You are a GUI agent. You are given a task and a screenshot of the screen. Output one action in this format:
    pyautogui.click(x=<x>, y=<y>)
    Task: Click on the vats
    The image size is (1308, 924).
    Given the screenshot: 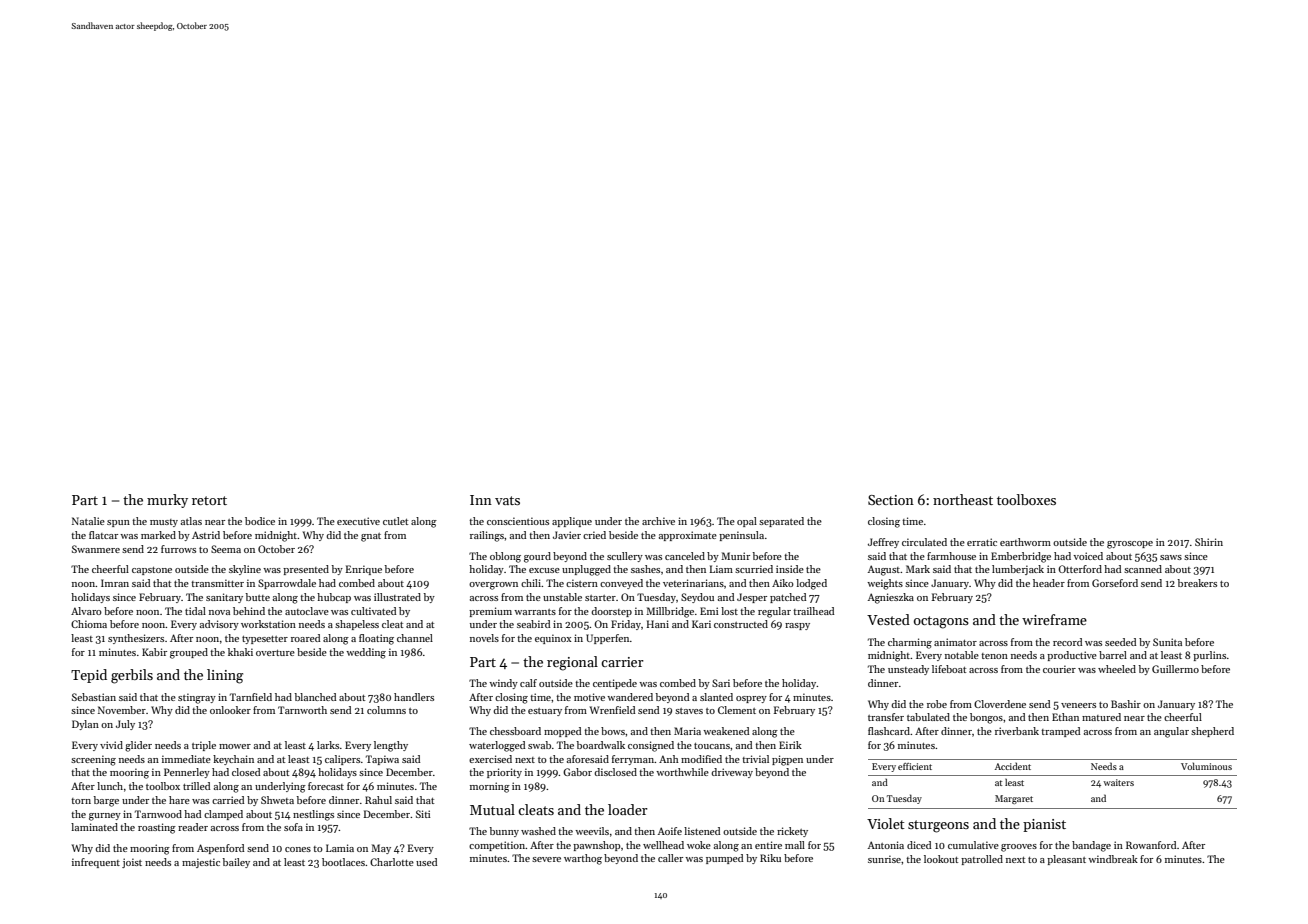 What is the action you would take?
    pyautogui.click(x=507, y=500)
